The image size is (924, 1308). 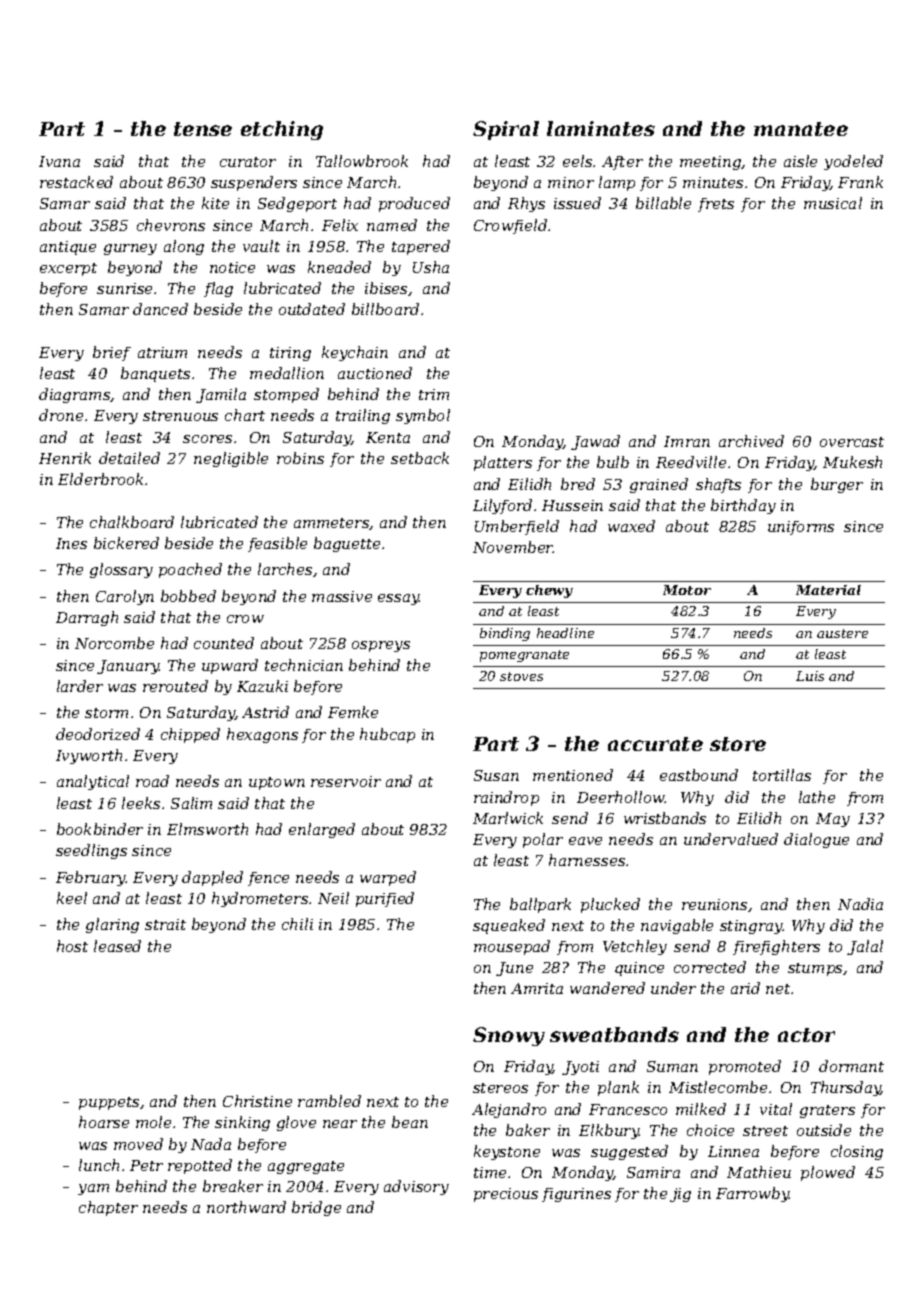 What do you see at coordinates (61, 415) in the image?
I see `drone` at bounding box center [61, 415].
